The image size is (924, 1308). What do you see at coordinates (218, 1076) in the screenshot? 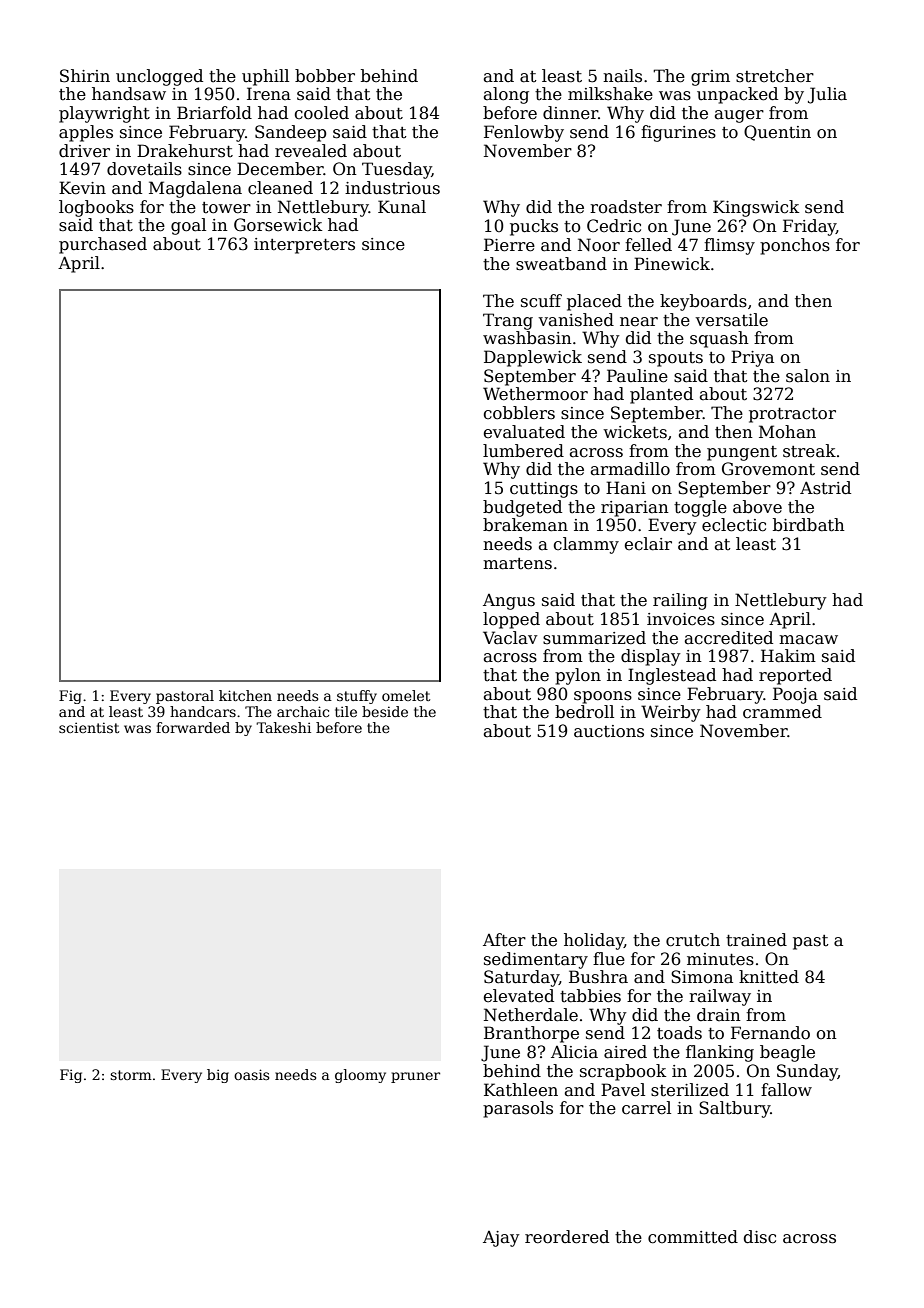
I see `big` at bounding box center [218, 1076].
